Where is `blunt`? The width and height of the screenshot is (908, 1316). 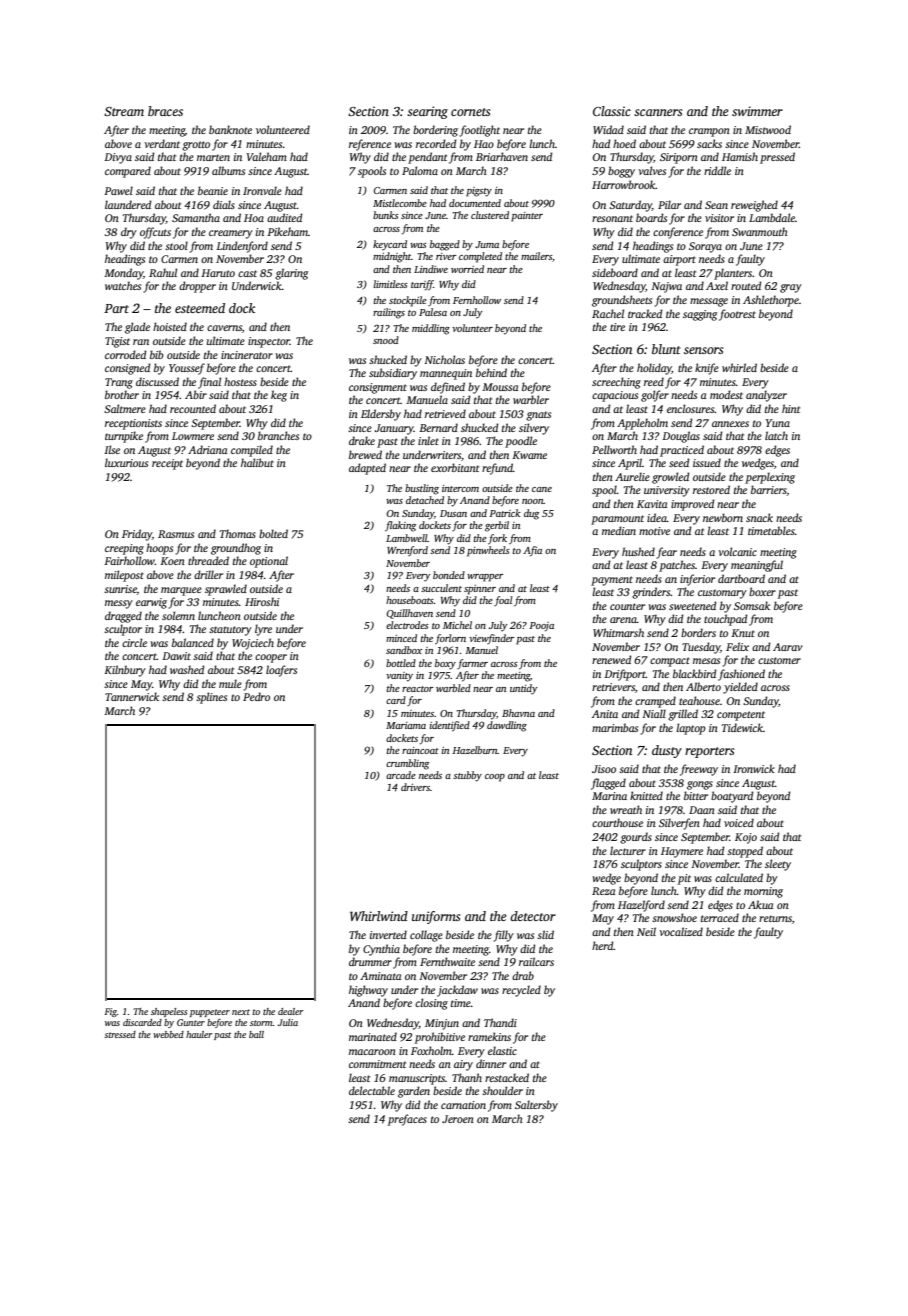
blunt is located at coordinates (666, 349).
